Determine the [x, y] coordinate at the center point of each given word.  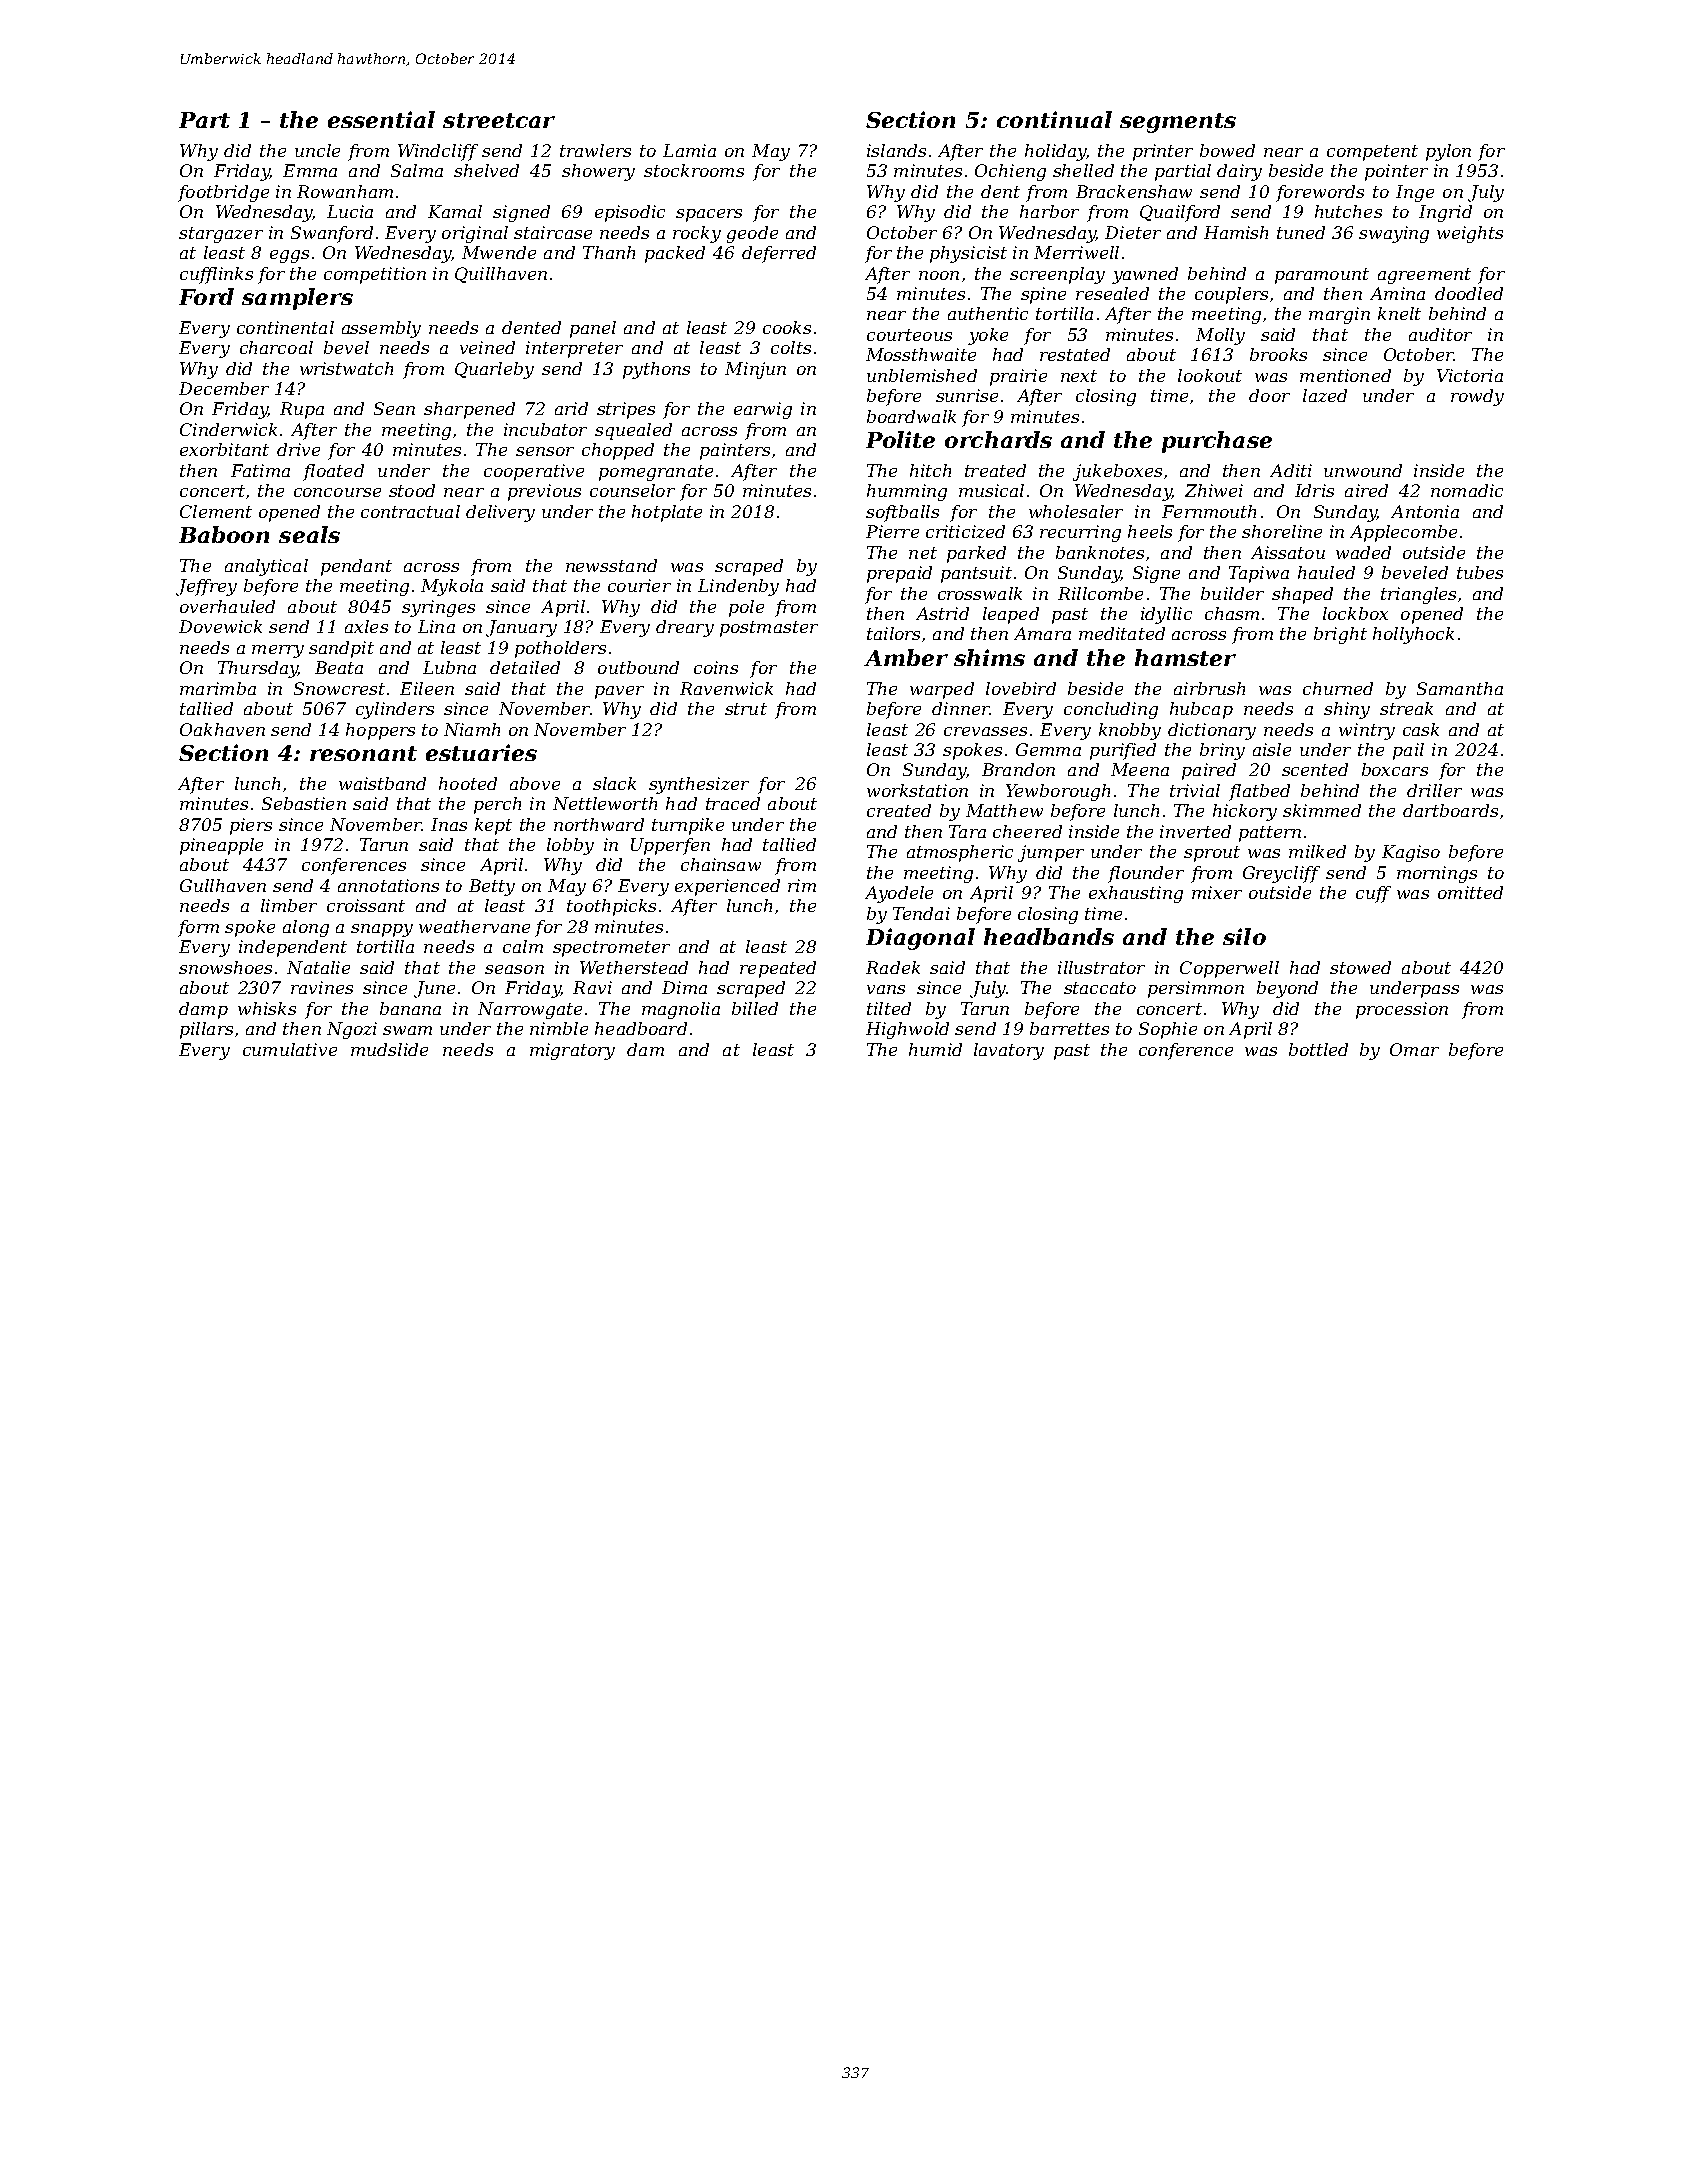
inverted [1195, 831]
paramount [1322, 276]
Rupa [302, 410]
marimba [218, 688]
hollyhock [1413, 635]
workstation [917, 790]
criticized [965, 531]
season [514, 969]
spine [1043, 295]
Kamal [455, 211]
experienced [727, 887]
